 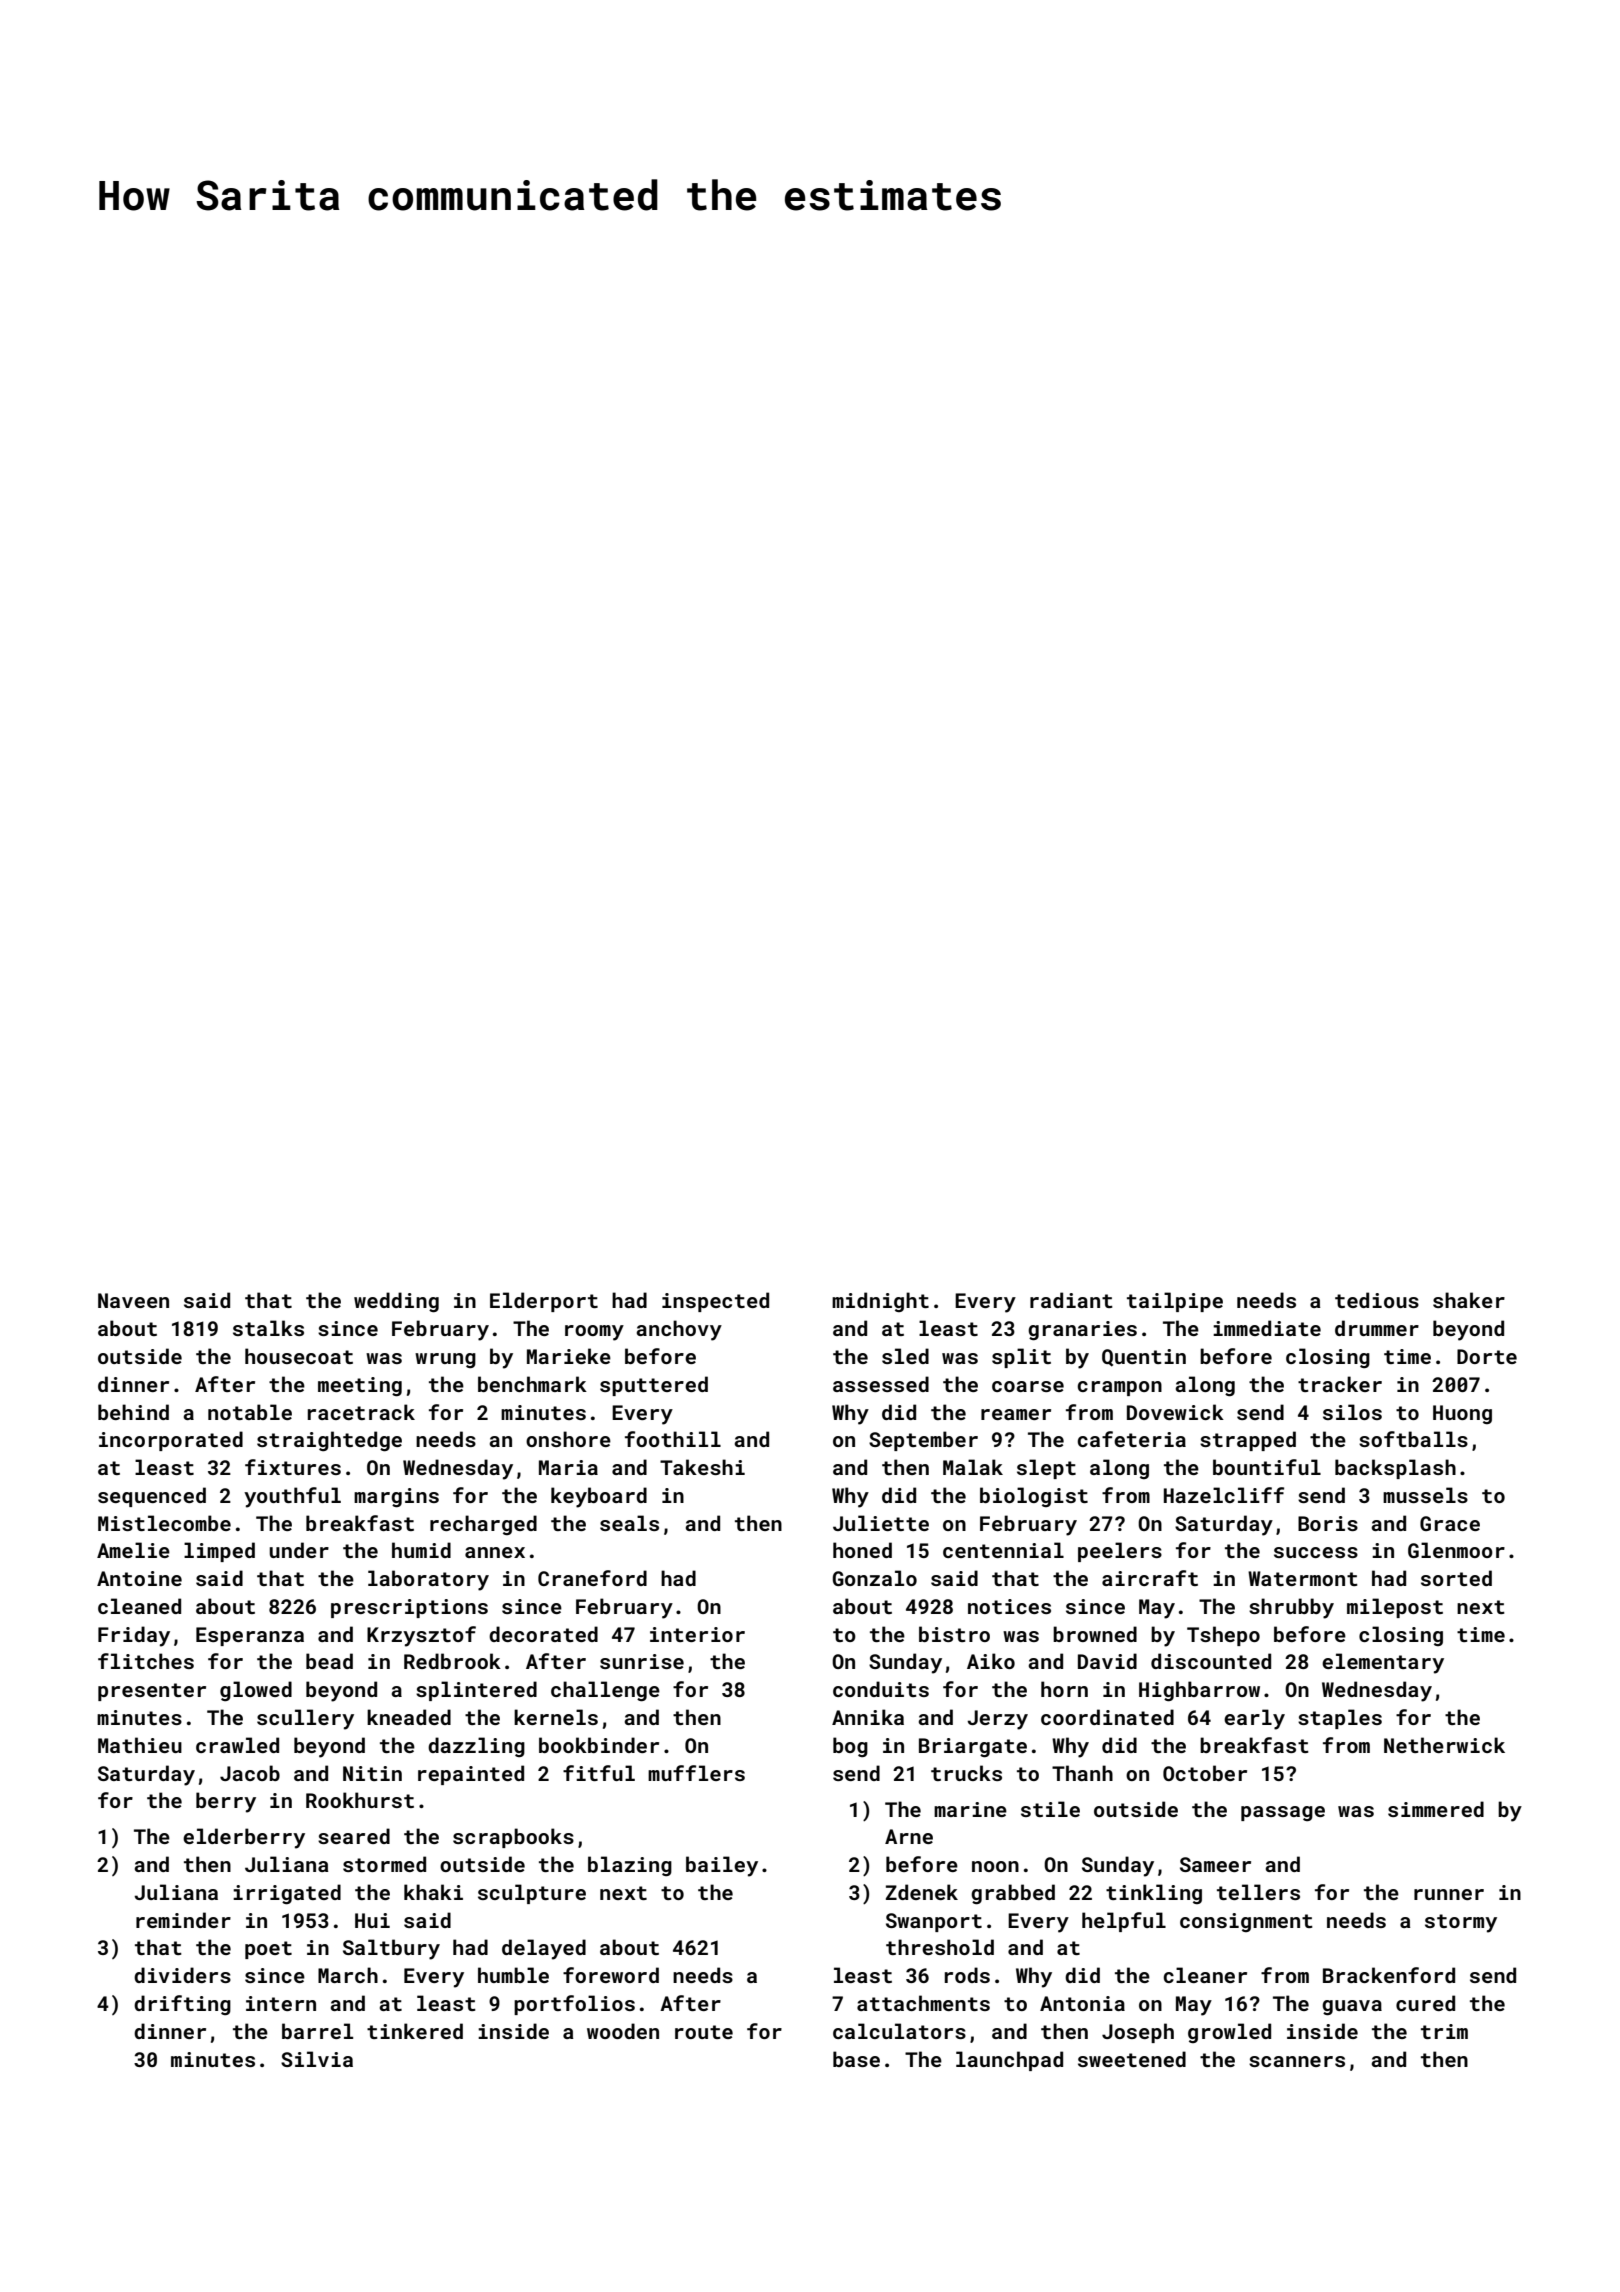 What do you see at coordinates (1095, 1634) in the screenshot?
I see `browned` at bounding box center [1095, 1634].
